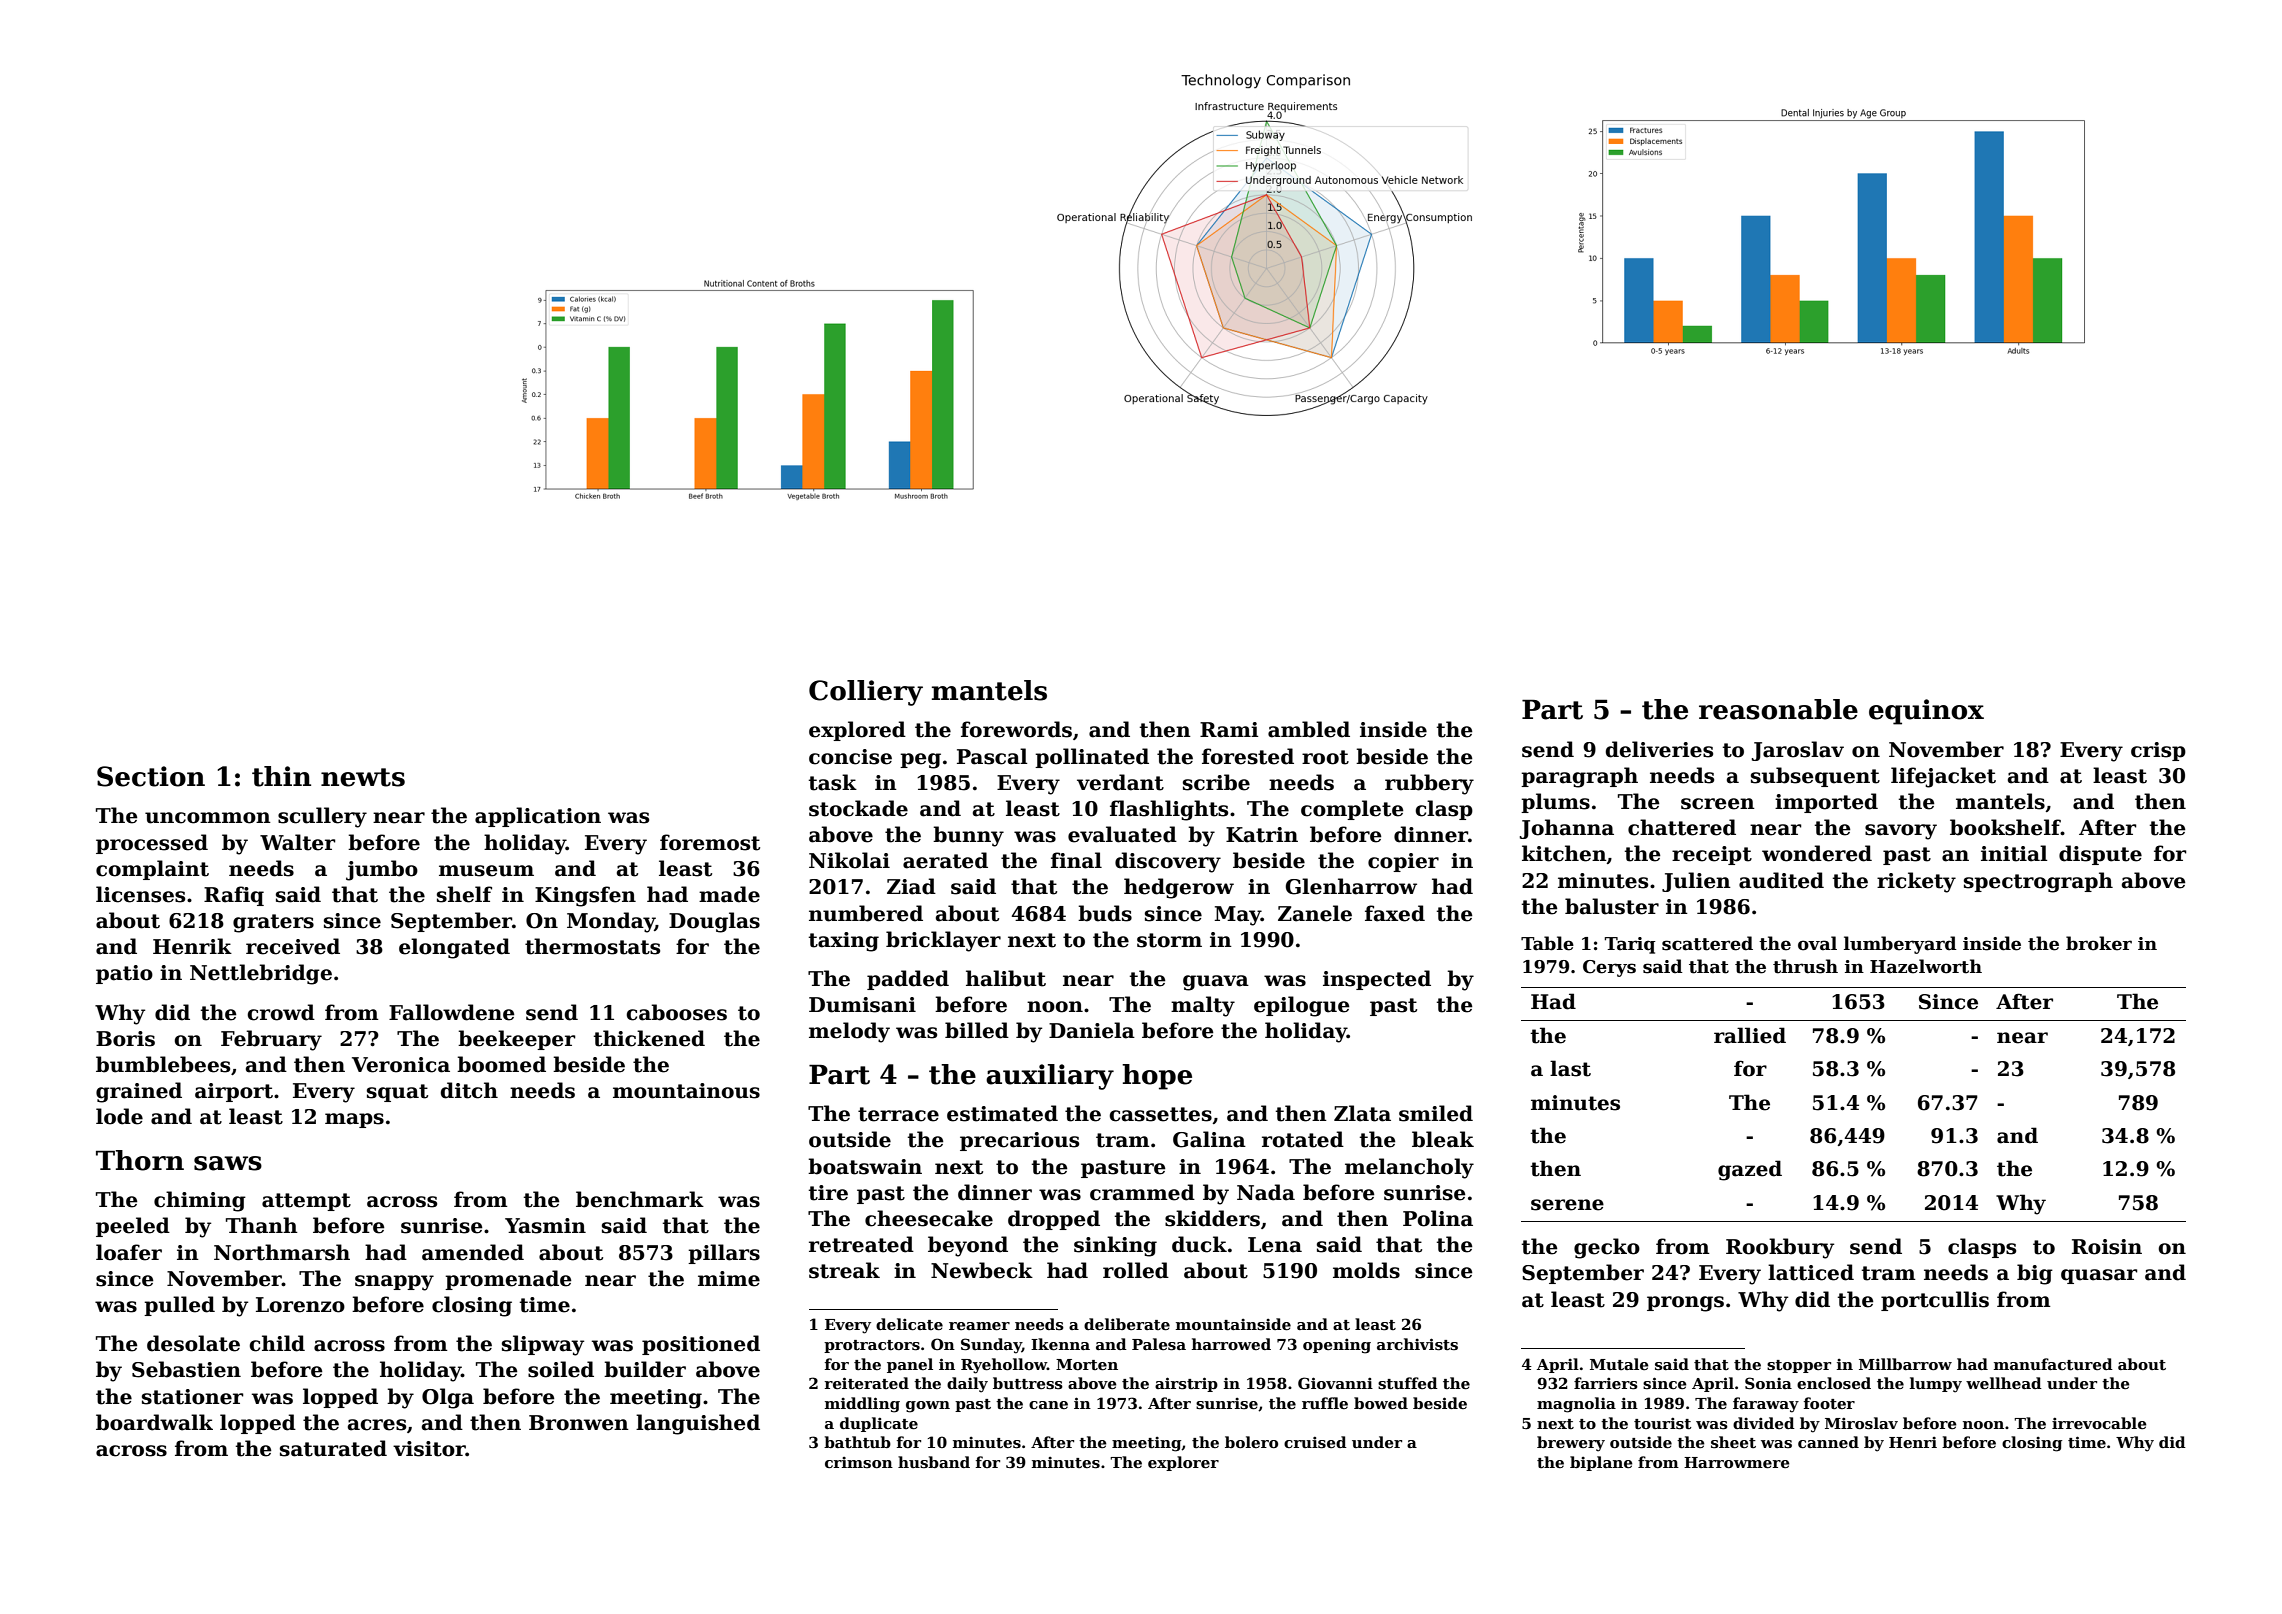 The height and width of the image is (1614, 2282). What do you see at coordinates (322, 817) in the image?
I see `scullery` at bounding box center [322, 817].
